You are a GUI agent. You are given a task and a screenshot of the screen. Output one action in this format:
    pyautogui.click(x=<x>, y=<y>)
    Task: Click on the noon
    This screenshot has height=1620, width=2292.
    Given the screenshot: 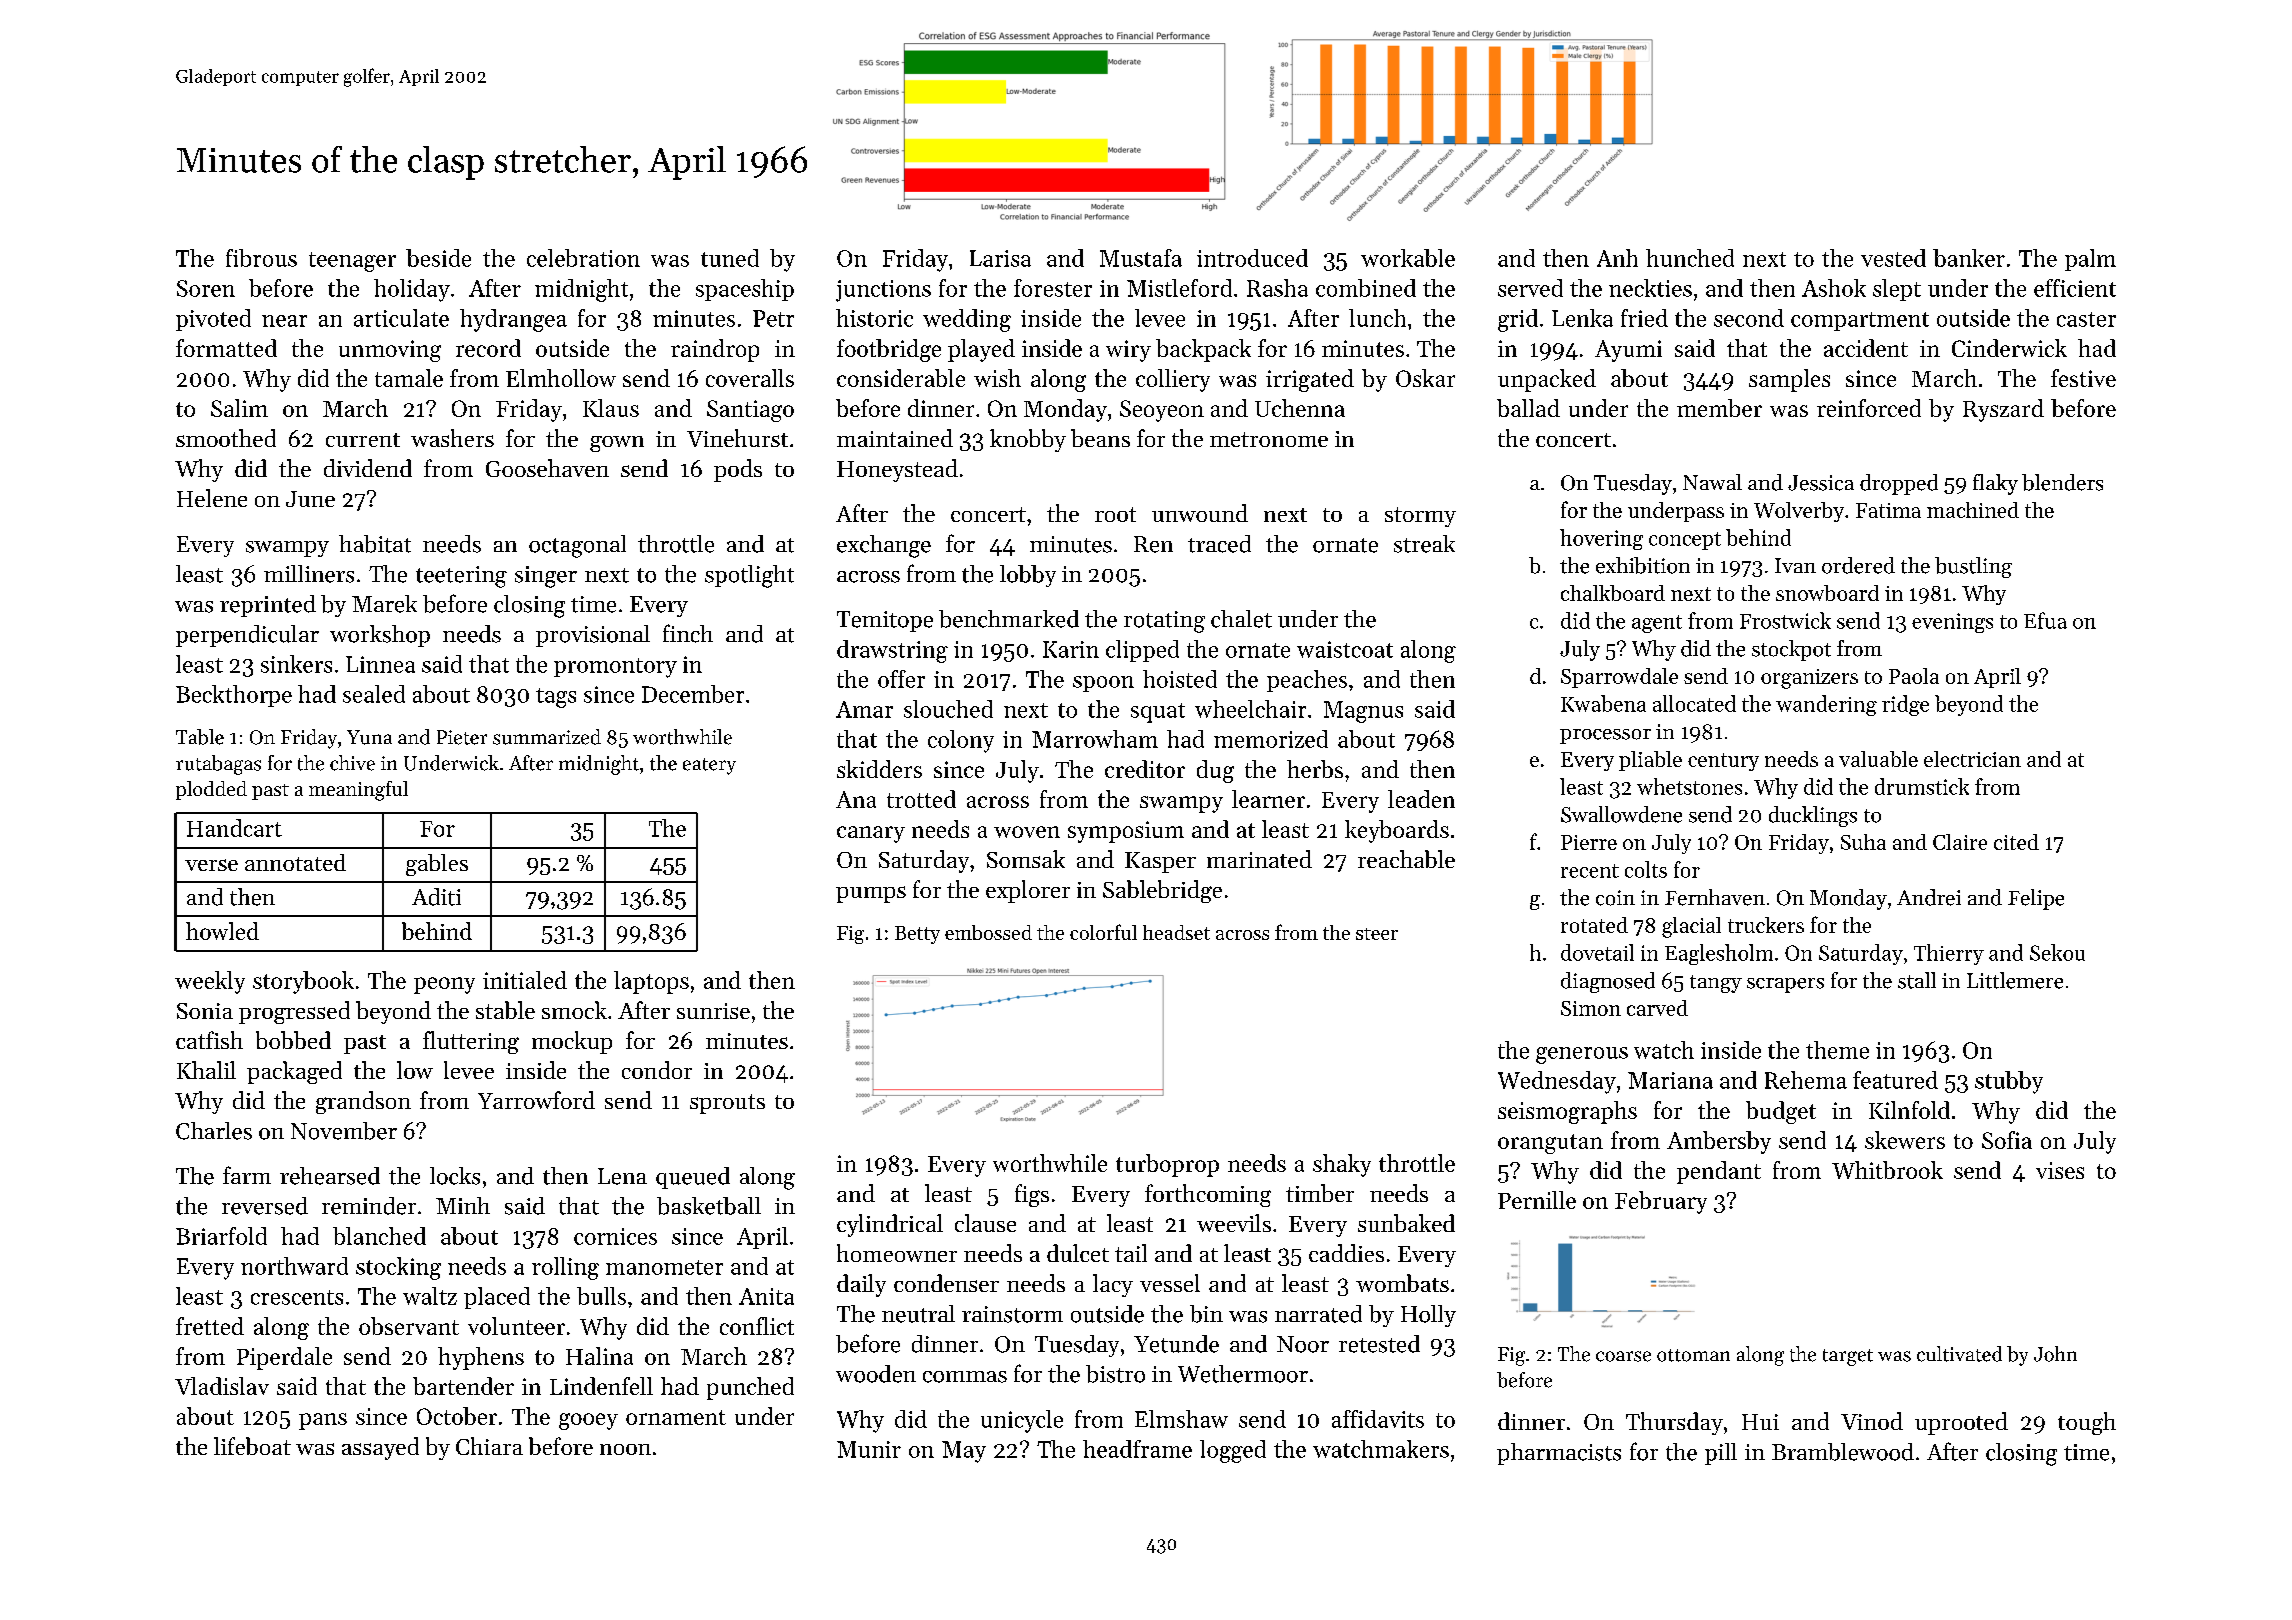 What is the action you would take?
    pyautogui.click(x=625, y=1449)
